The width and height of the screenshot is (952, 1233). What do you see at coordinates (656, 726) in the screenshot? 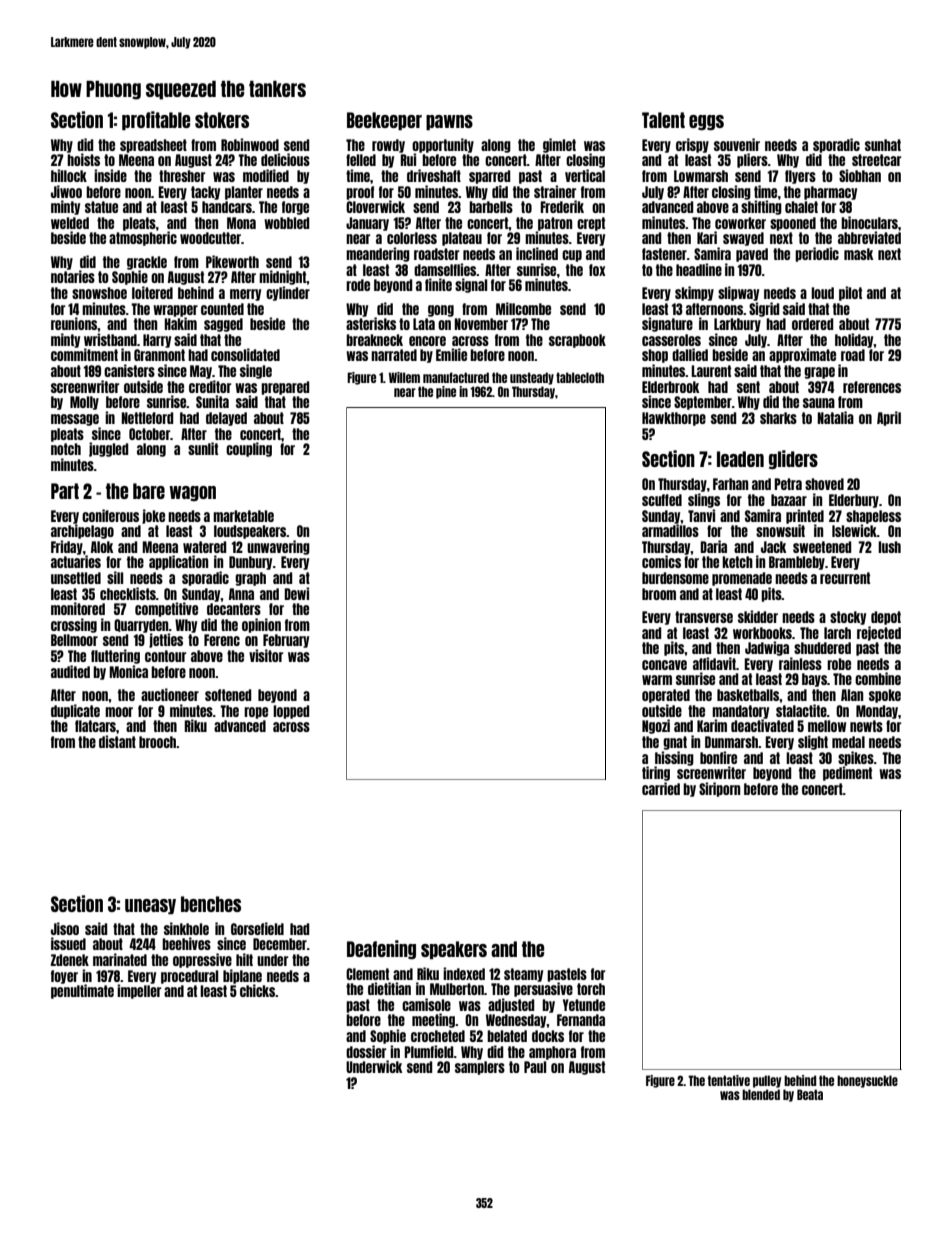
I see `Ngozi` at bounding box center [656, 726].
